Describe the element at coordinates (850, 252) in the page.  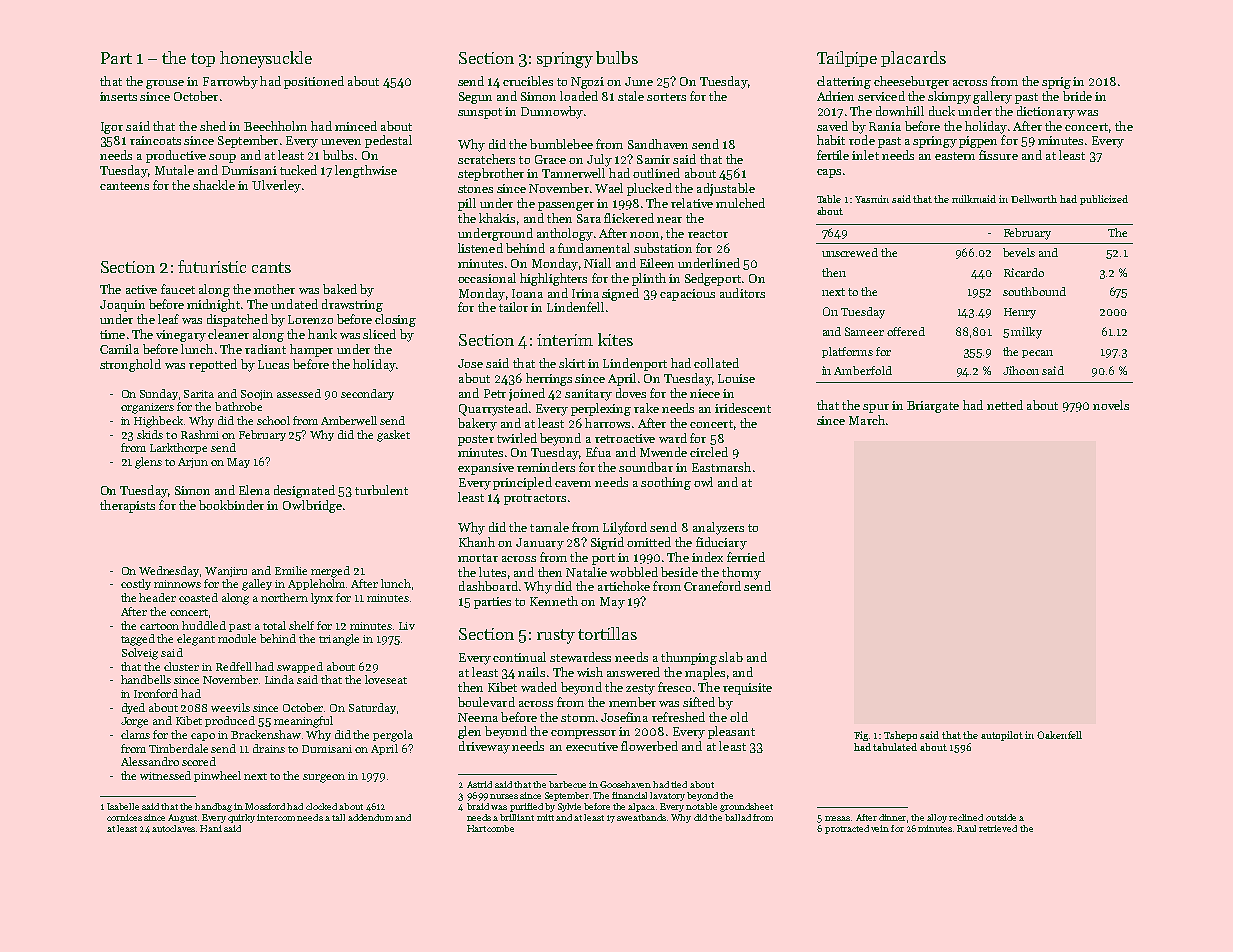
I see `unscrewed` at that location.
